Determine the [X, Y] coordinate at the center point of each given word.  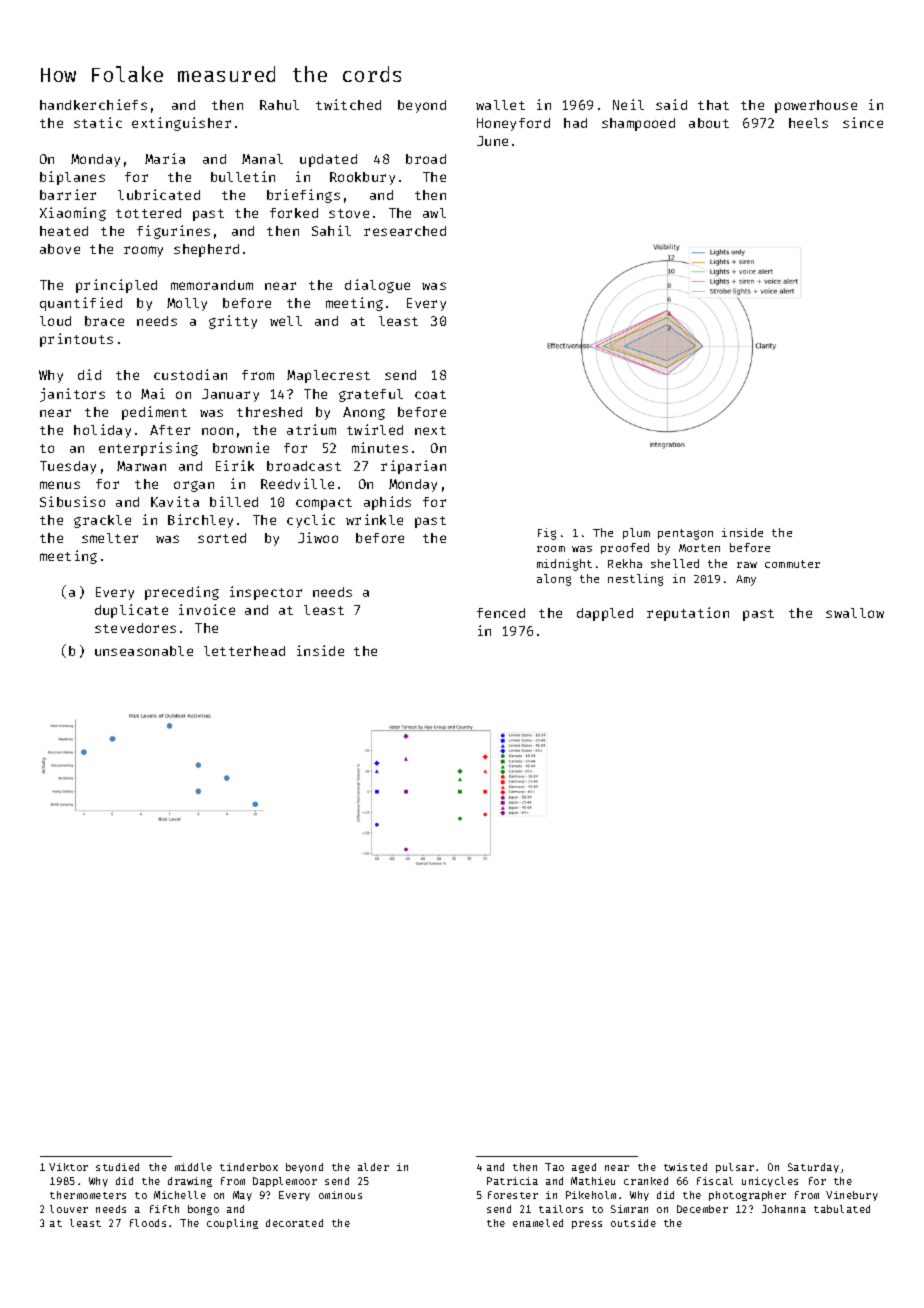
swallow [855, 613]
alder [373, 1167]
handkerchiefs [93, 104]
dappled [605, 614]
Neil [628, 104]
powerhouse [816, 106]
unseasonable [144, 651]
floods [148, 1223]
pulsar [735, 1168]
